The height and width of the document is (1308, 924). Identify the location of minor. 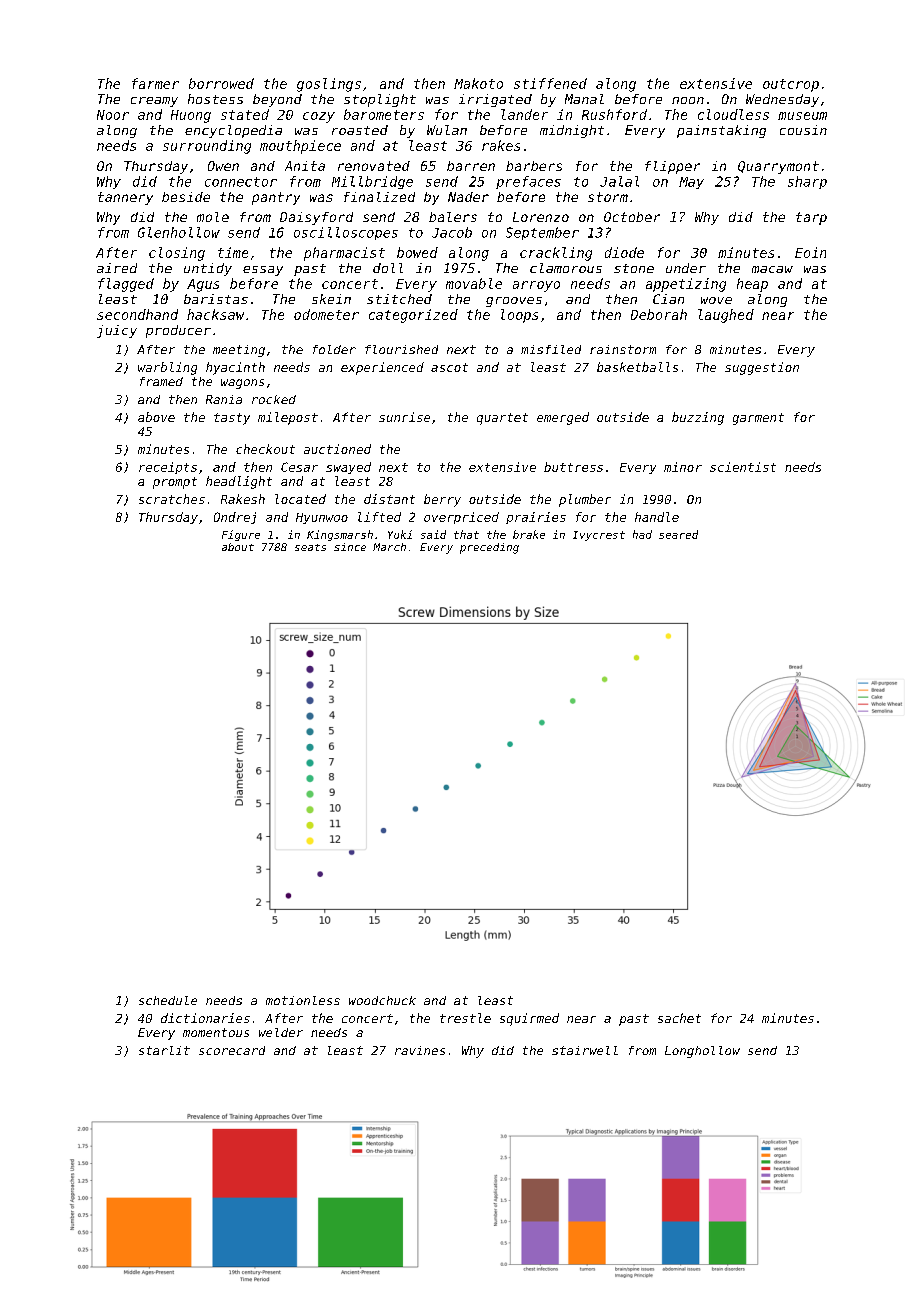
(683, 467).
